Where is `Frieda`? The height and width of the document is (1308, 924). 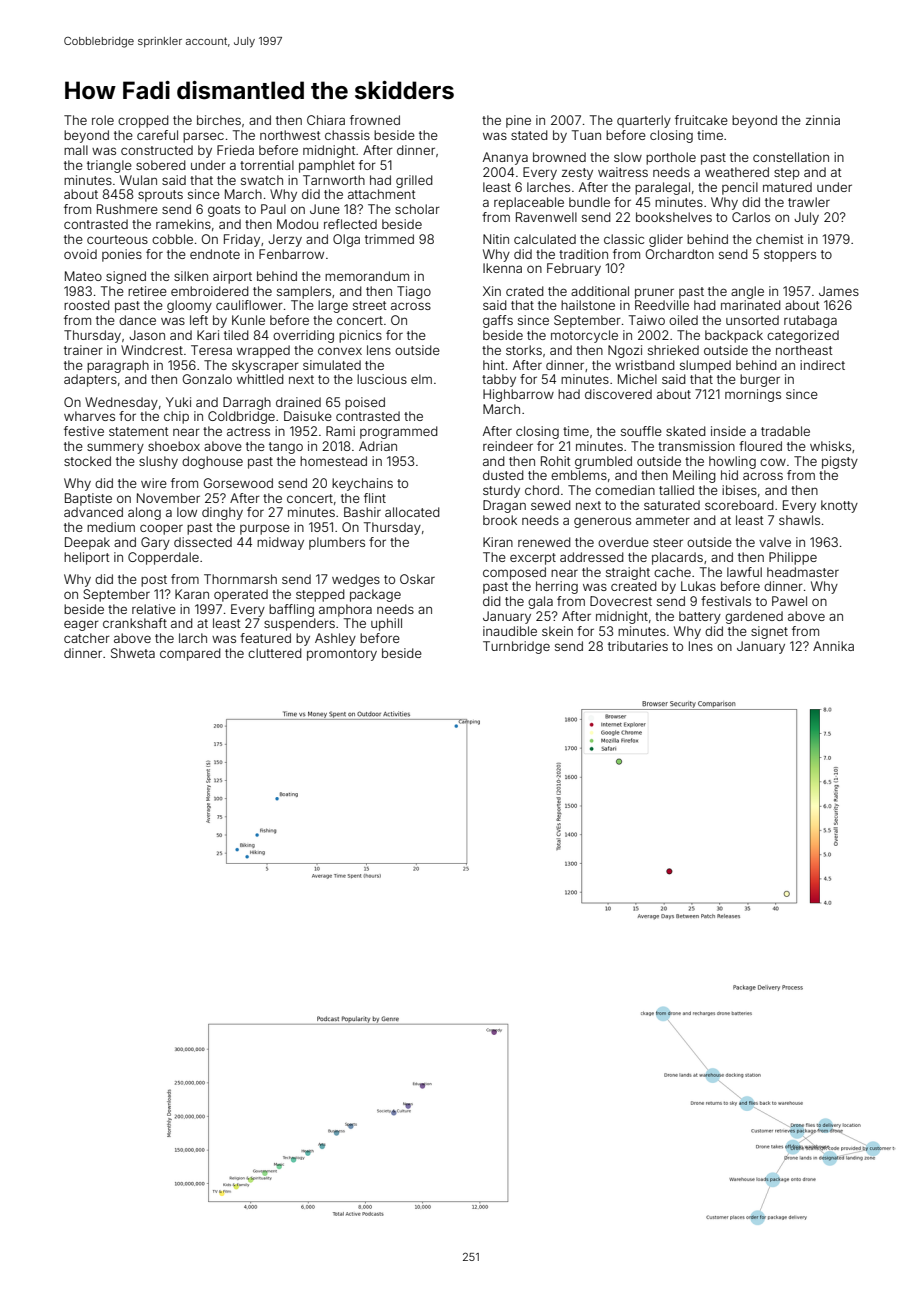
Frieda is located at coordinates (235, 150).
